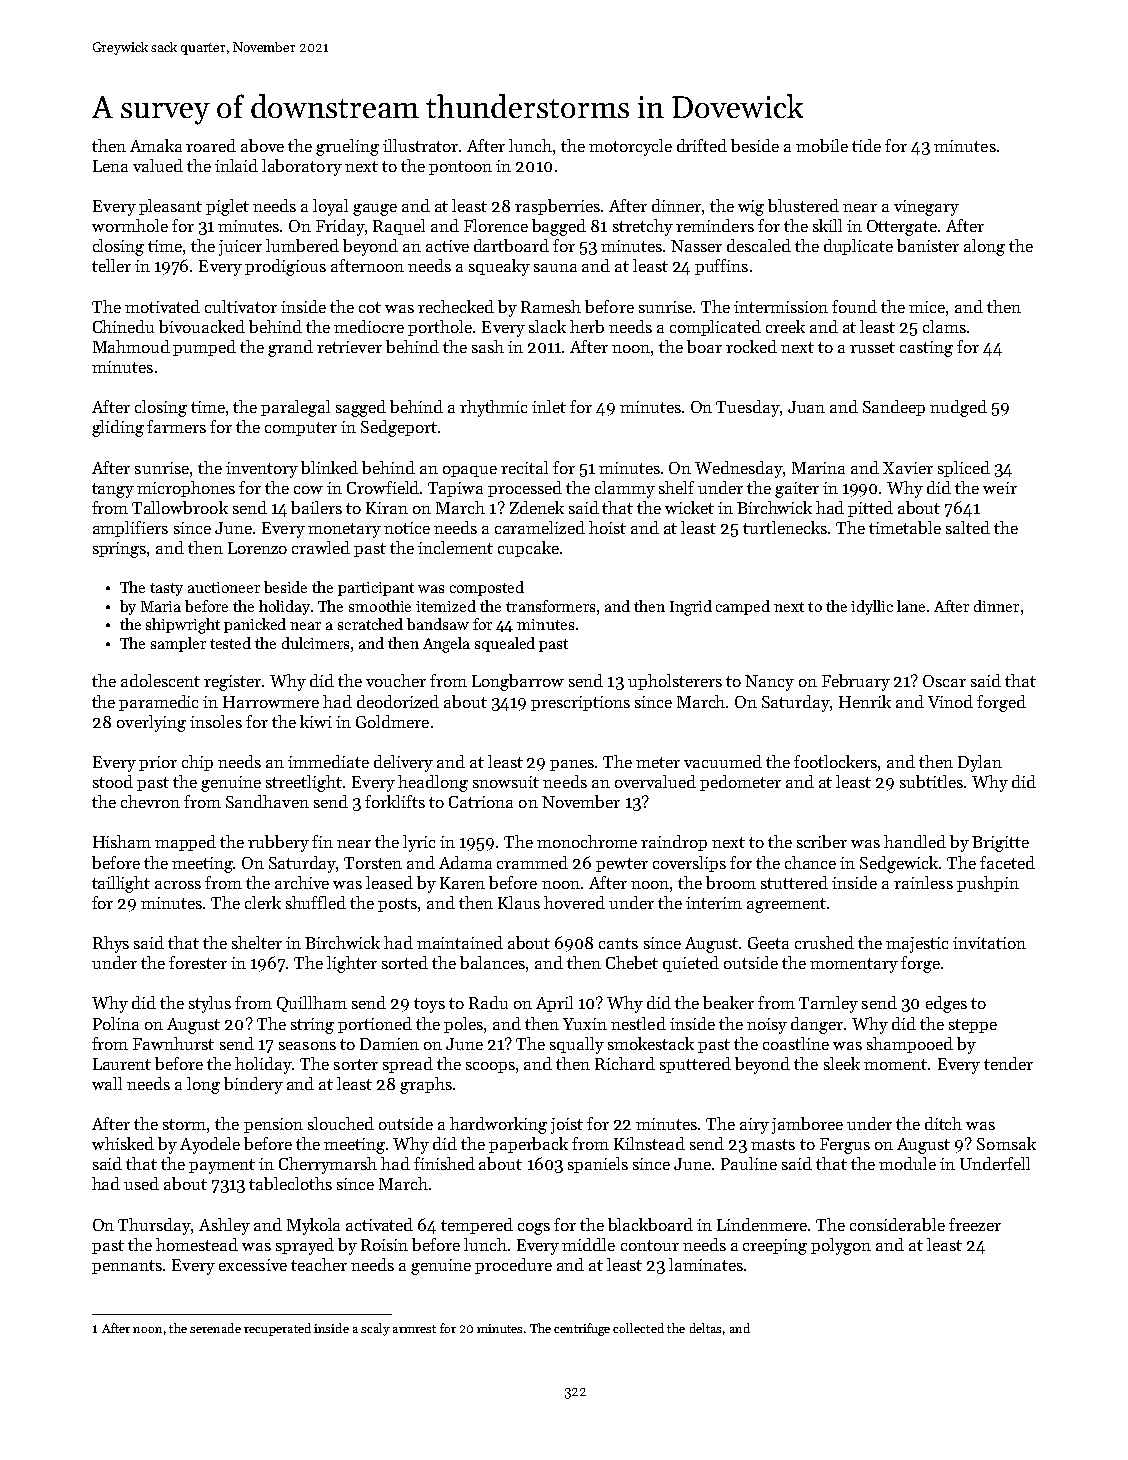  Describe the element at coordinates (127, 1267) in the image. I see `pennants` at that location.
